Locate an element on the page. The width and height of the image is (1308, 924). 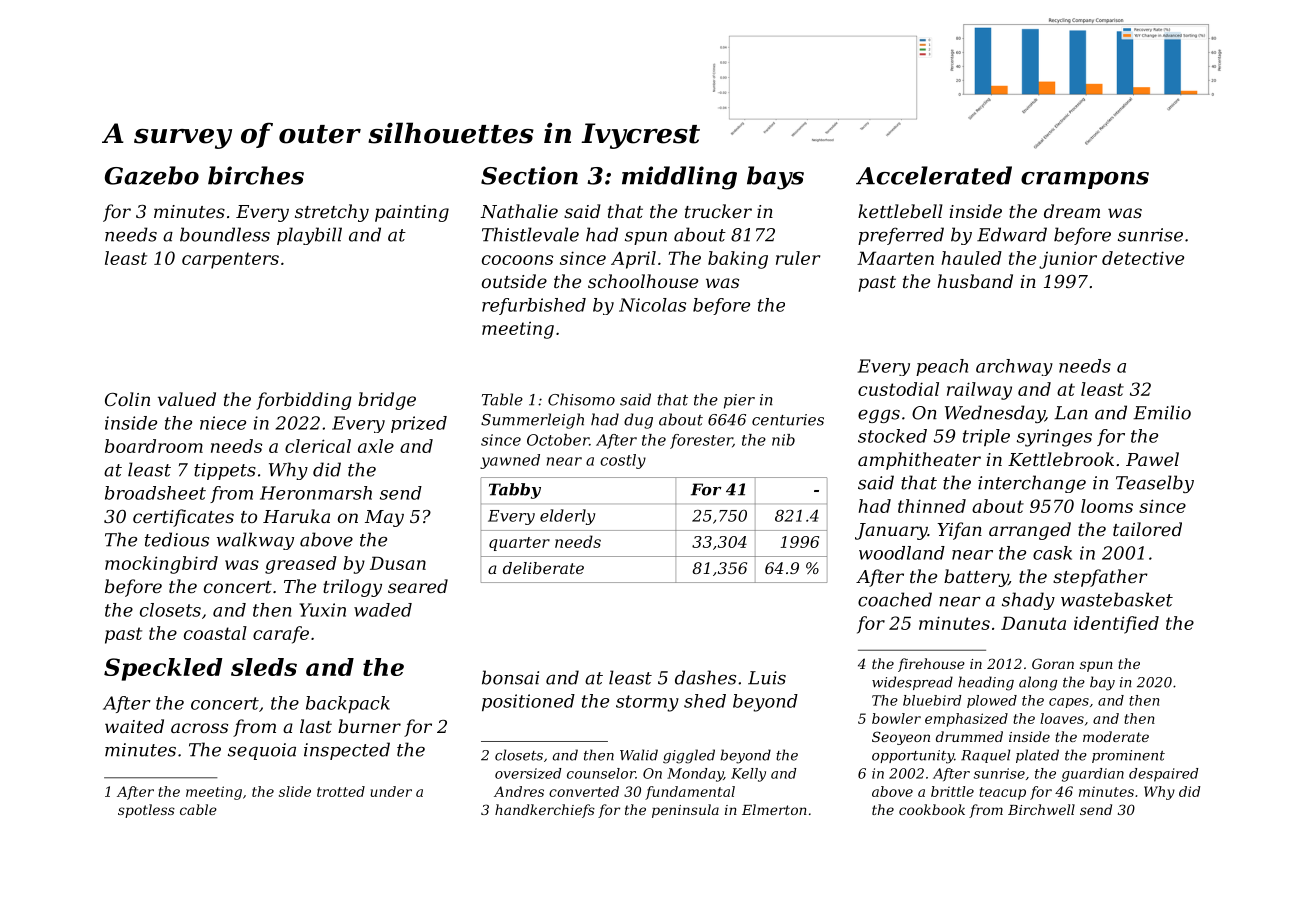
drummed is located at coordinates (969, 736).
